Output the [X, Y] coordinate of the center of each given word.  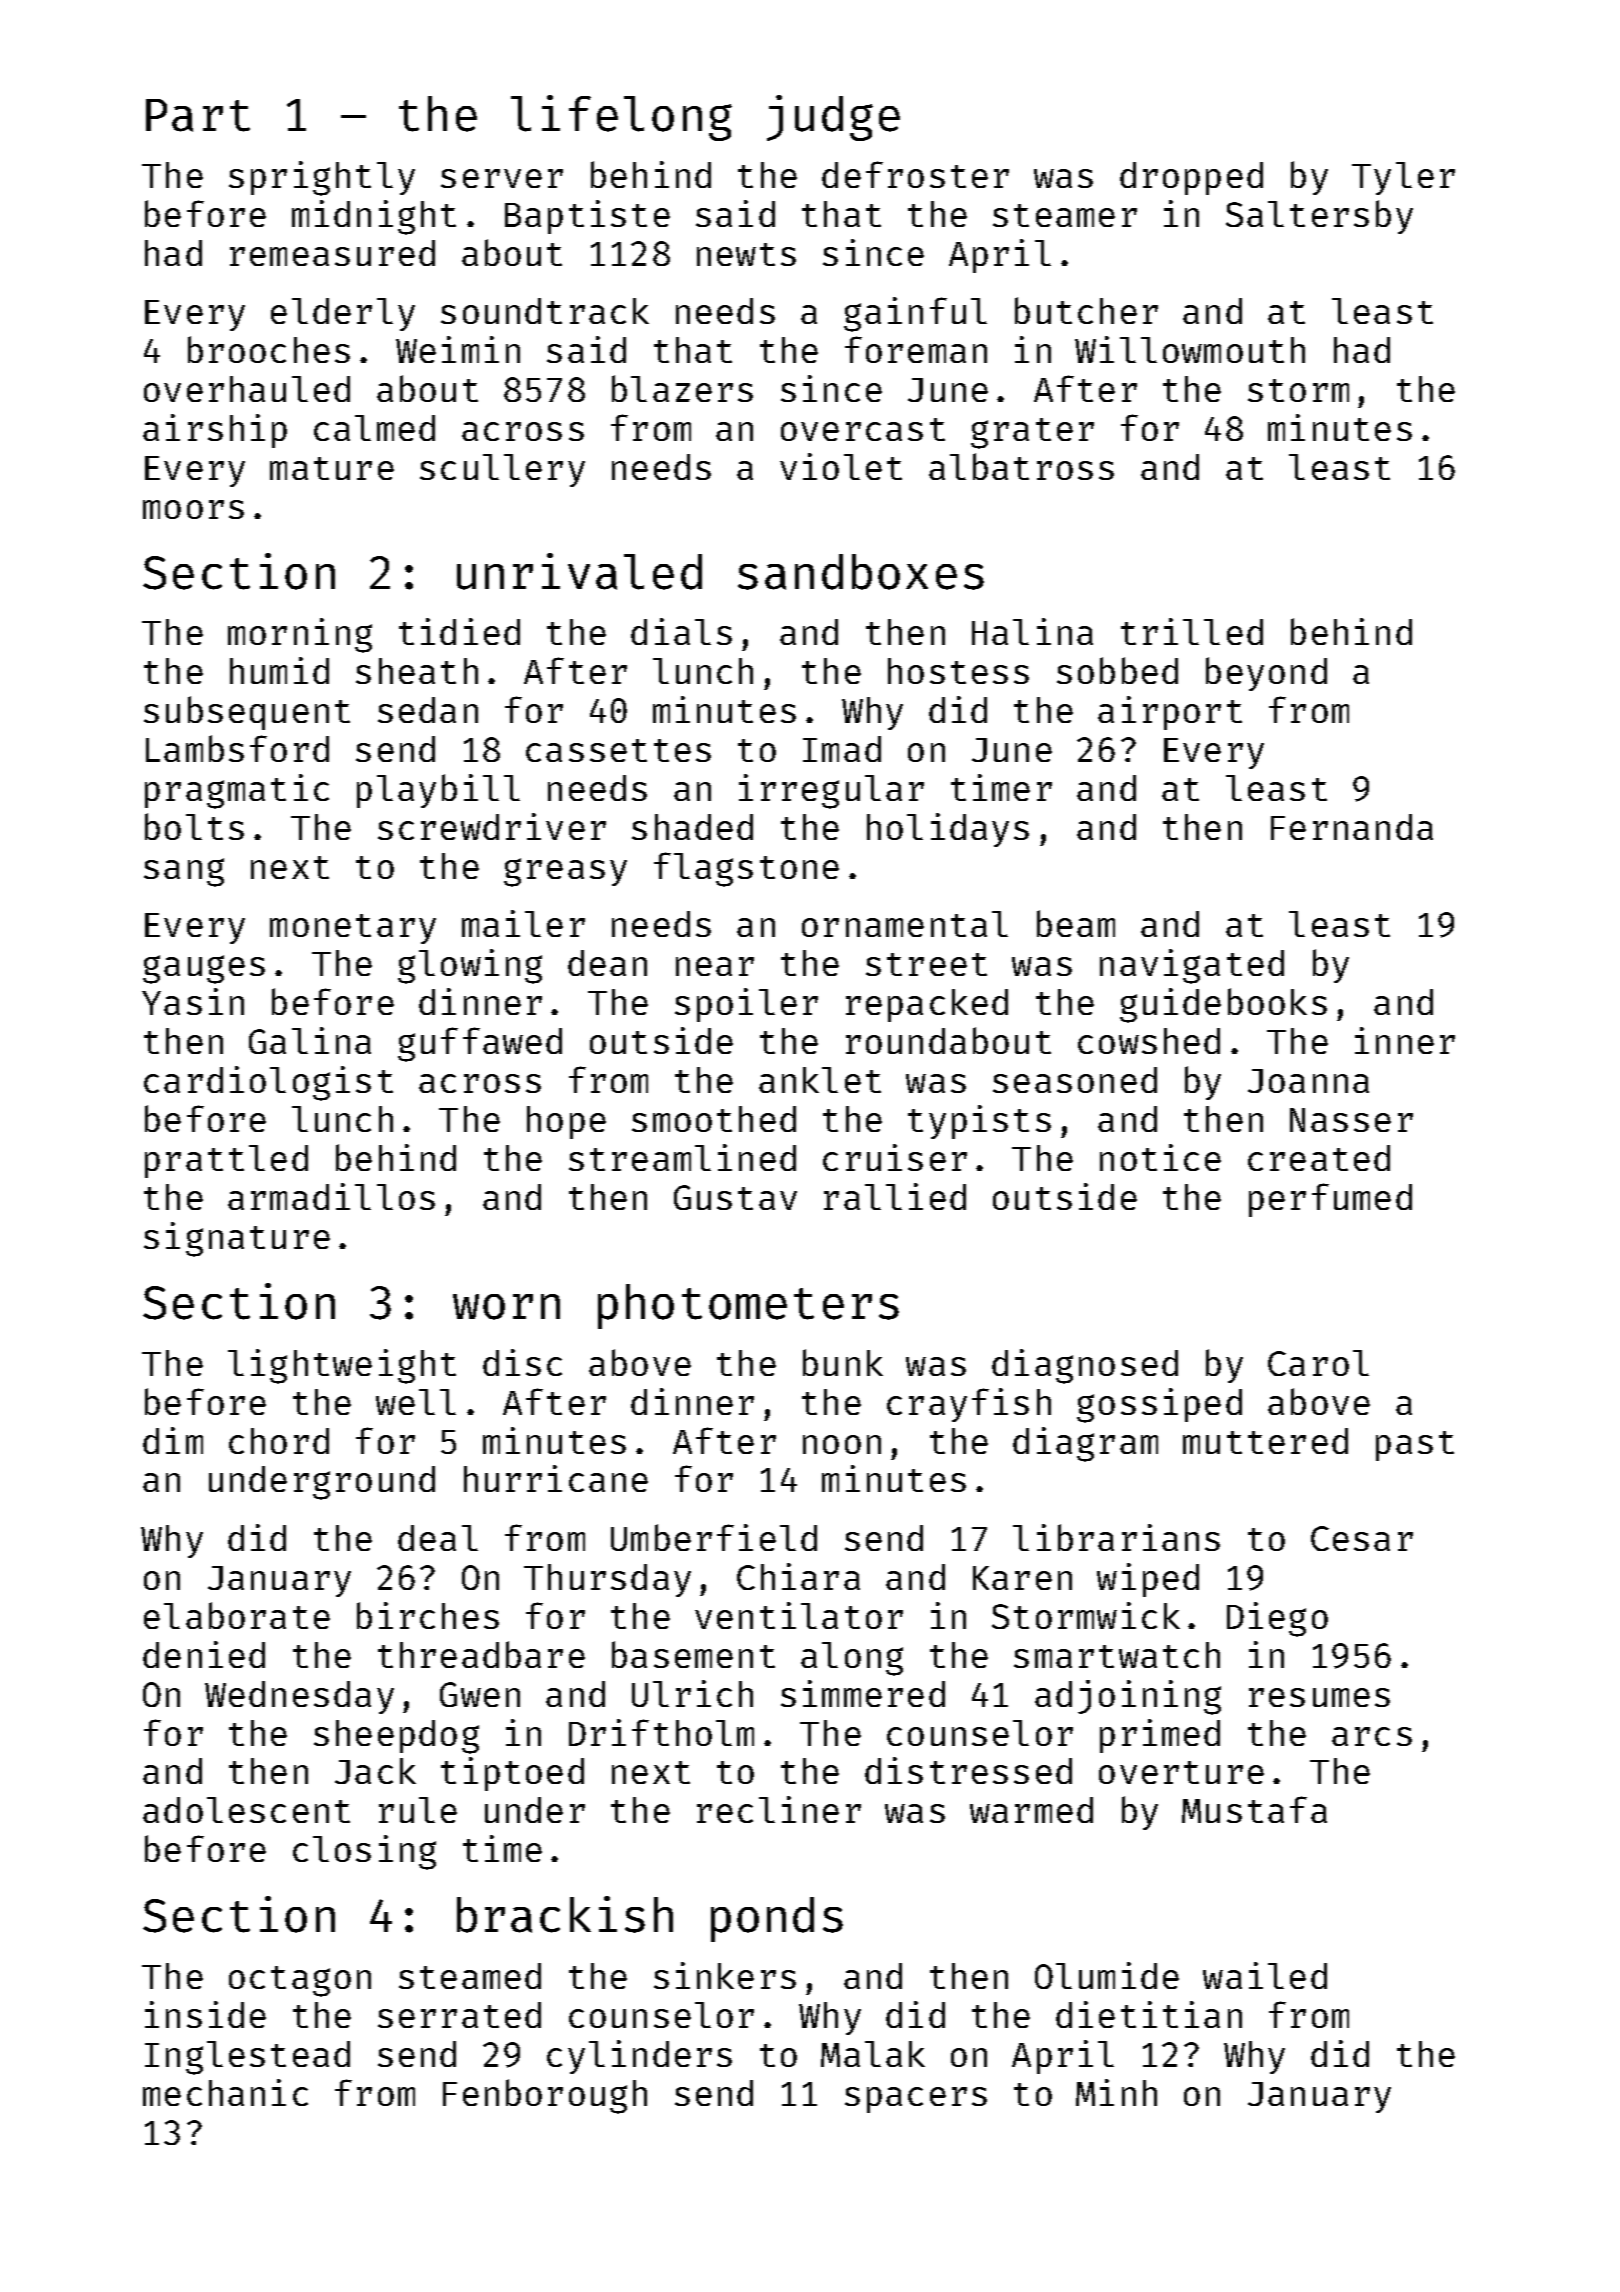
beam [1076, 923]
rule [418, 1810]
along [852, 1659]
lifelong [621, 118]
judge [833, 118]
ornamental [905, 924]
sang [184, 872]
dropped [1191, 178]
